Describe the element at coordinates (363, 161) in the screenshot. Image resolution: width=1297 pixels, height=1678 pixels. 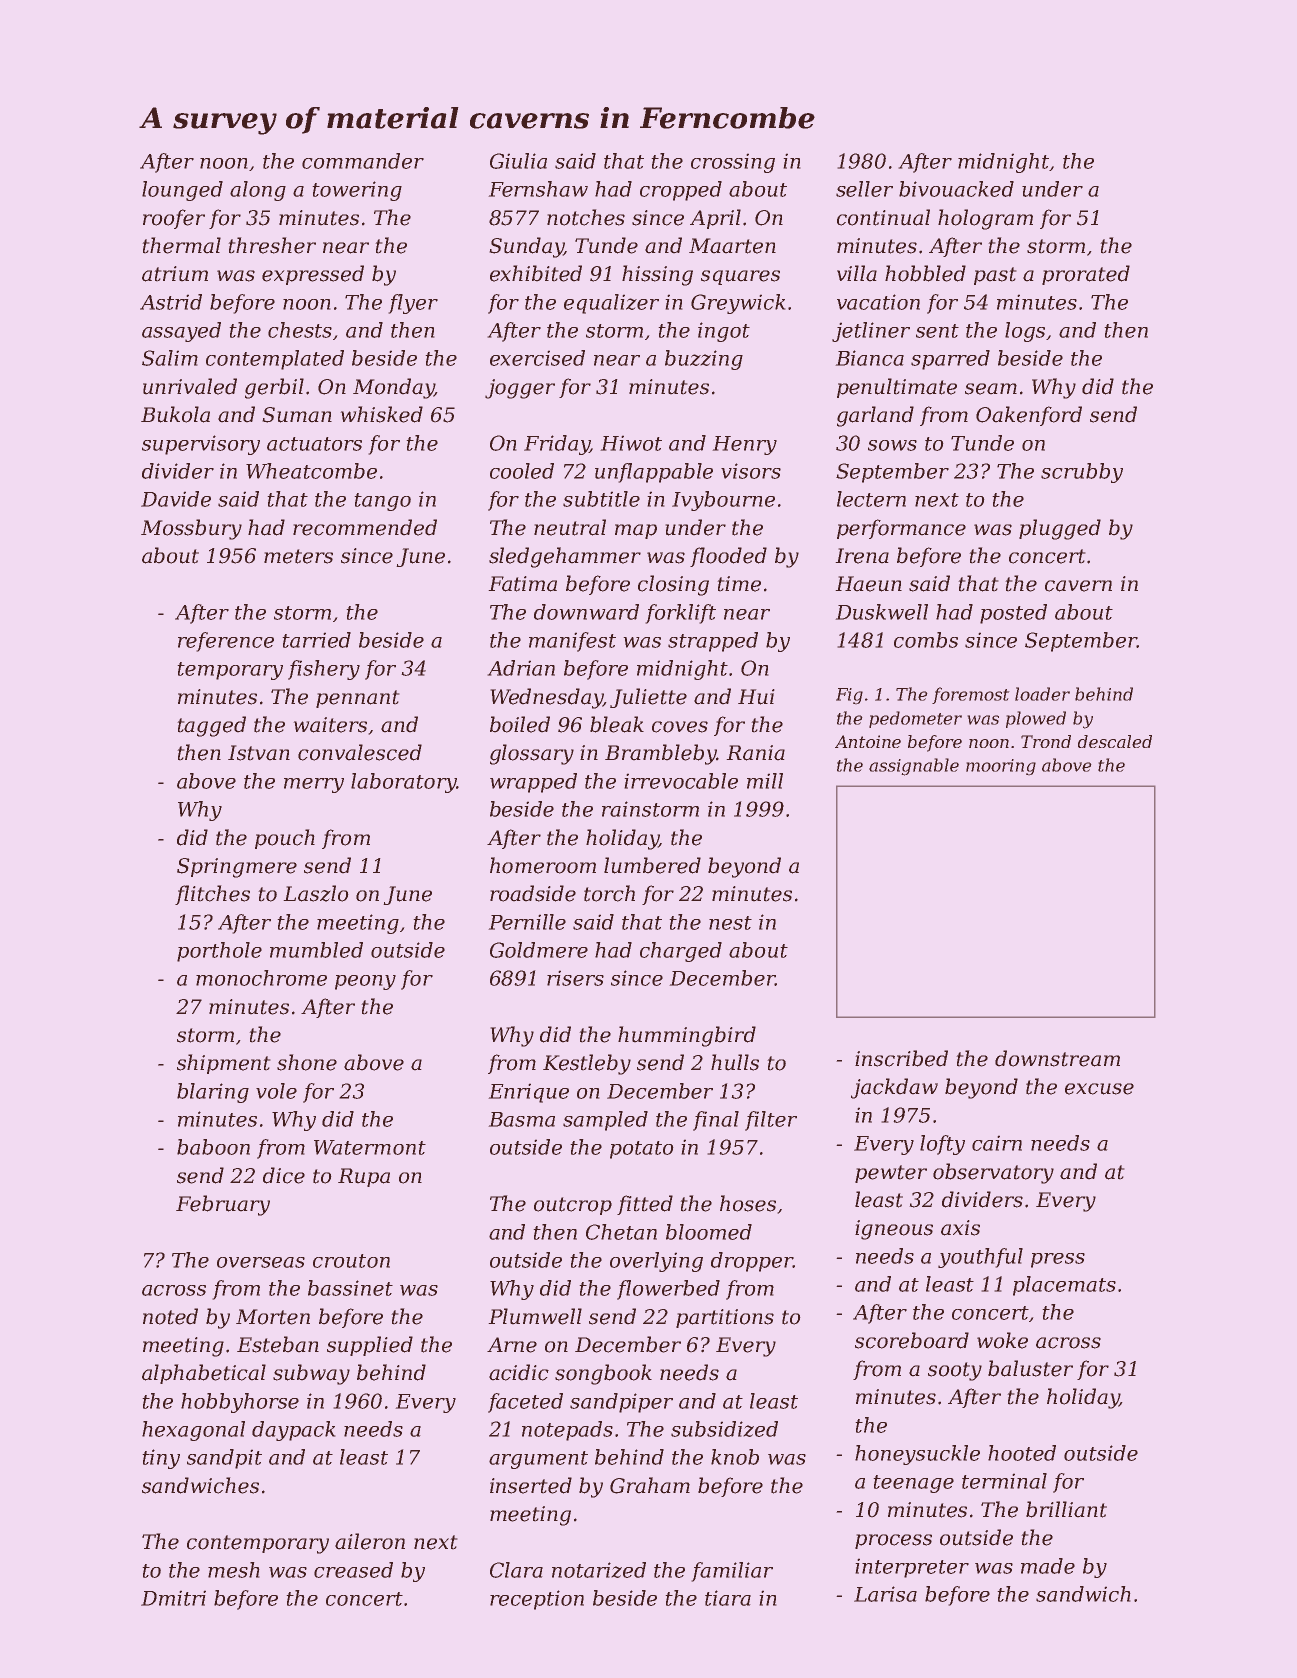
I see `commander` at that location.
